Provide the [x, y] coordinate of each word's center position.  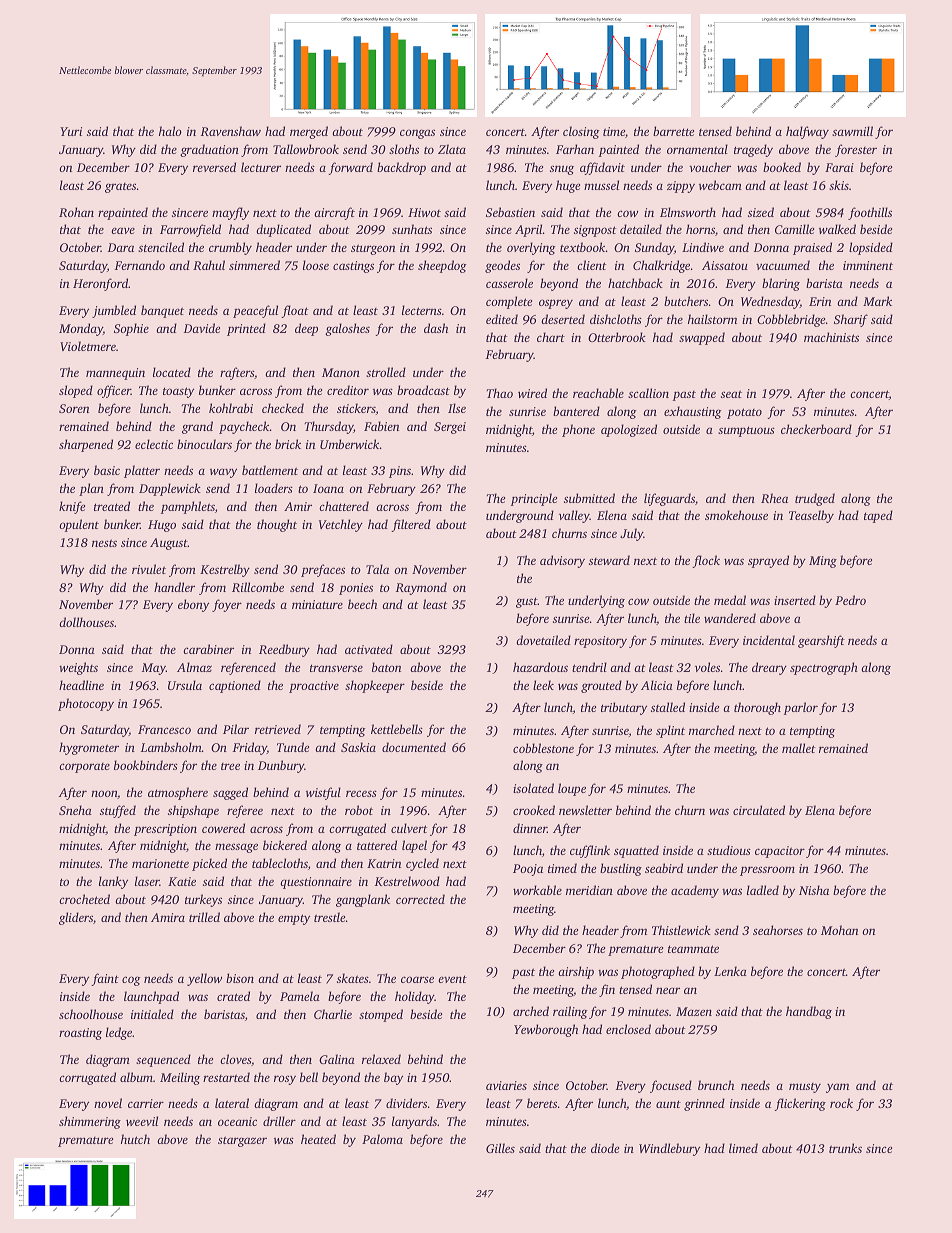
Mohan [839, 930]
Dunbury [281, 766]
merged [309, 132]
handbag [809, 1012]
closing [581, 132]
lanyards [414, 1122]
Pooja [528, 870]
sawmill [852, 131]
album [136, 1077]
